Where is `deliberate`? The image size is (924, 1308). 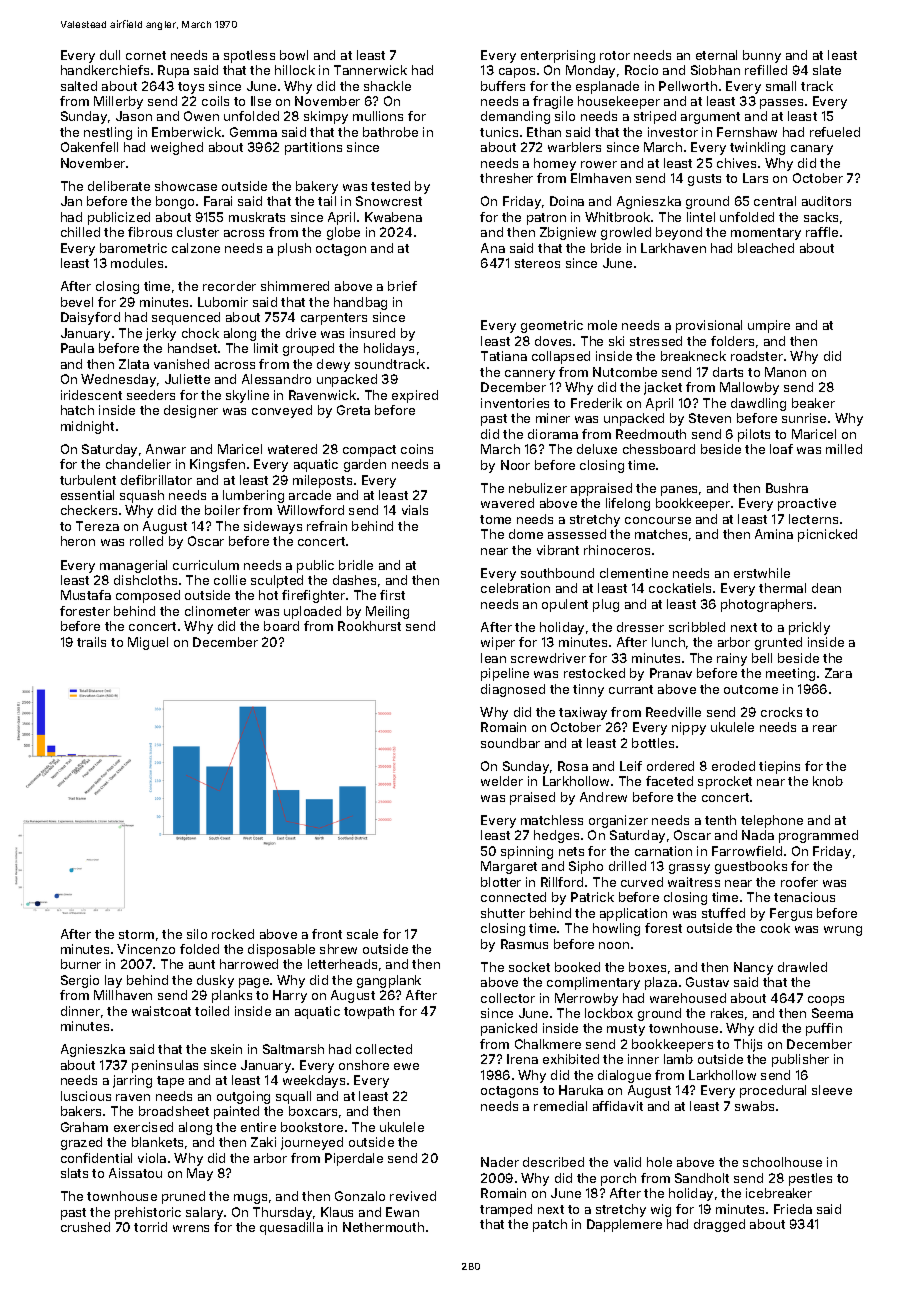 deliberate is located at coordinates (119, 186).
